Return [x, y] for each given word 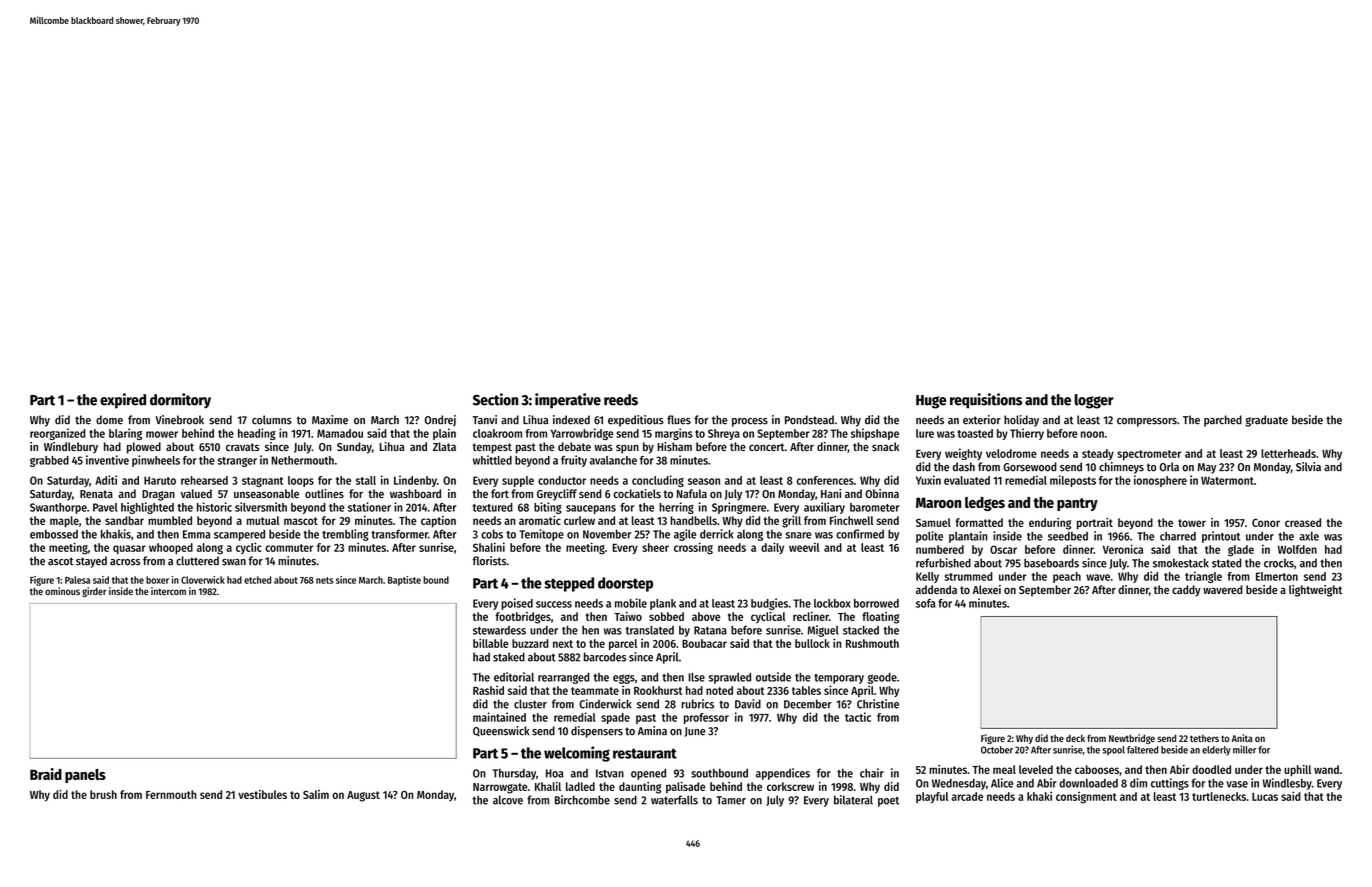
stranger [237, 462]
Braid [46, 774]
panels [85, 776]
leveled [1036, 769]
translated [650, 630]
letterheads [1288, 453]
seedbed [1068, 536]
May [1207, 468]
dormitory [180, 401]
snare [798, 535]
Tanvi [485, 420]
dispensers [597, 732]
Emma [197, 534]
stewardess [499, 630]
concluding [658, 481]
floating [880, 618]
